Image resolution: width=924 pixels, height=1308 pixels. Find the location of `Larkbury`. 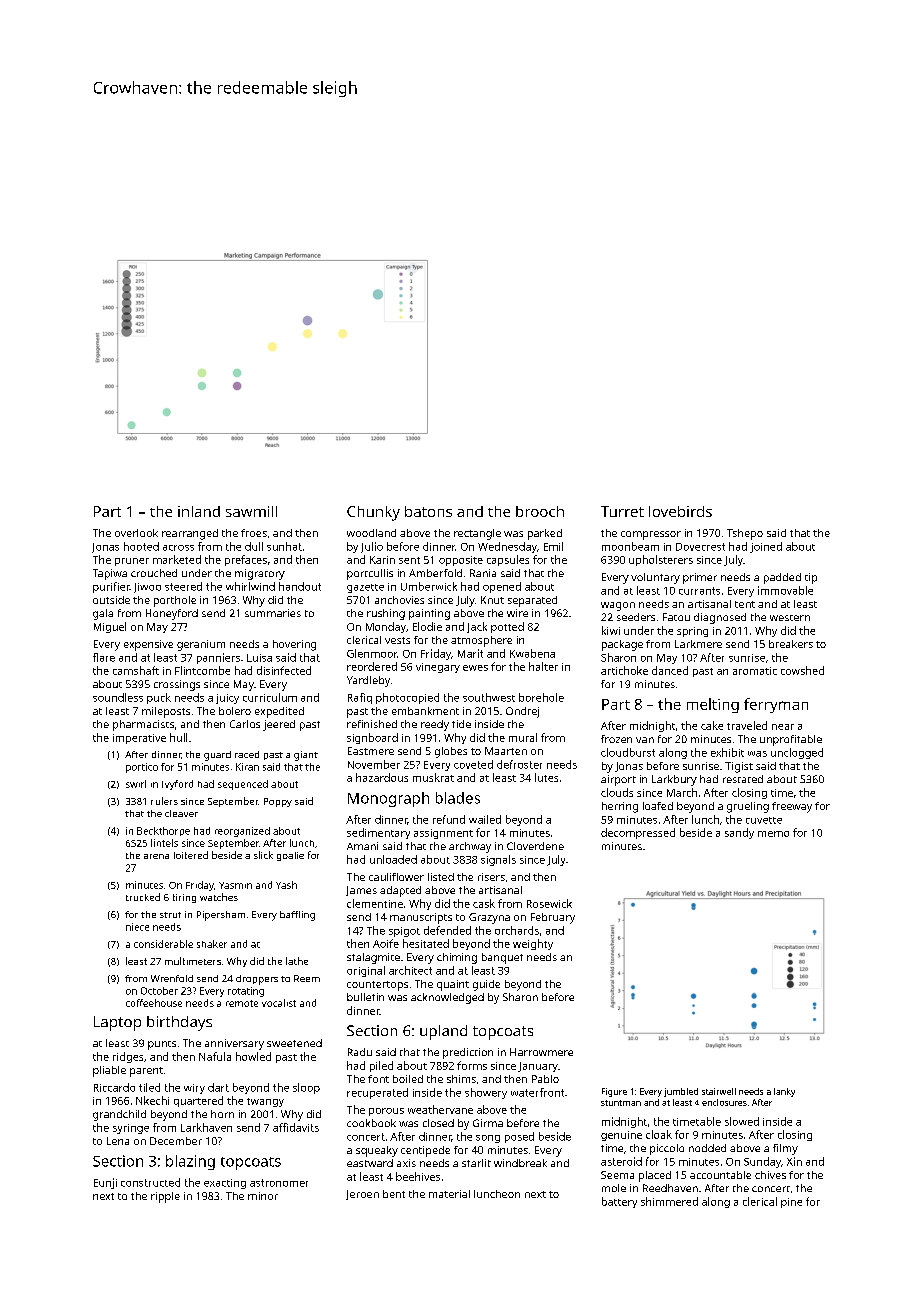

Larkbury is located at coordinates (674, 780).
